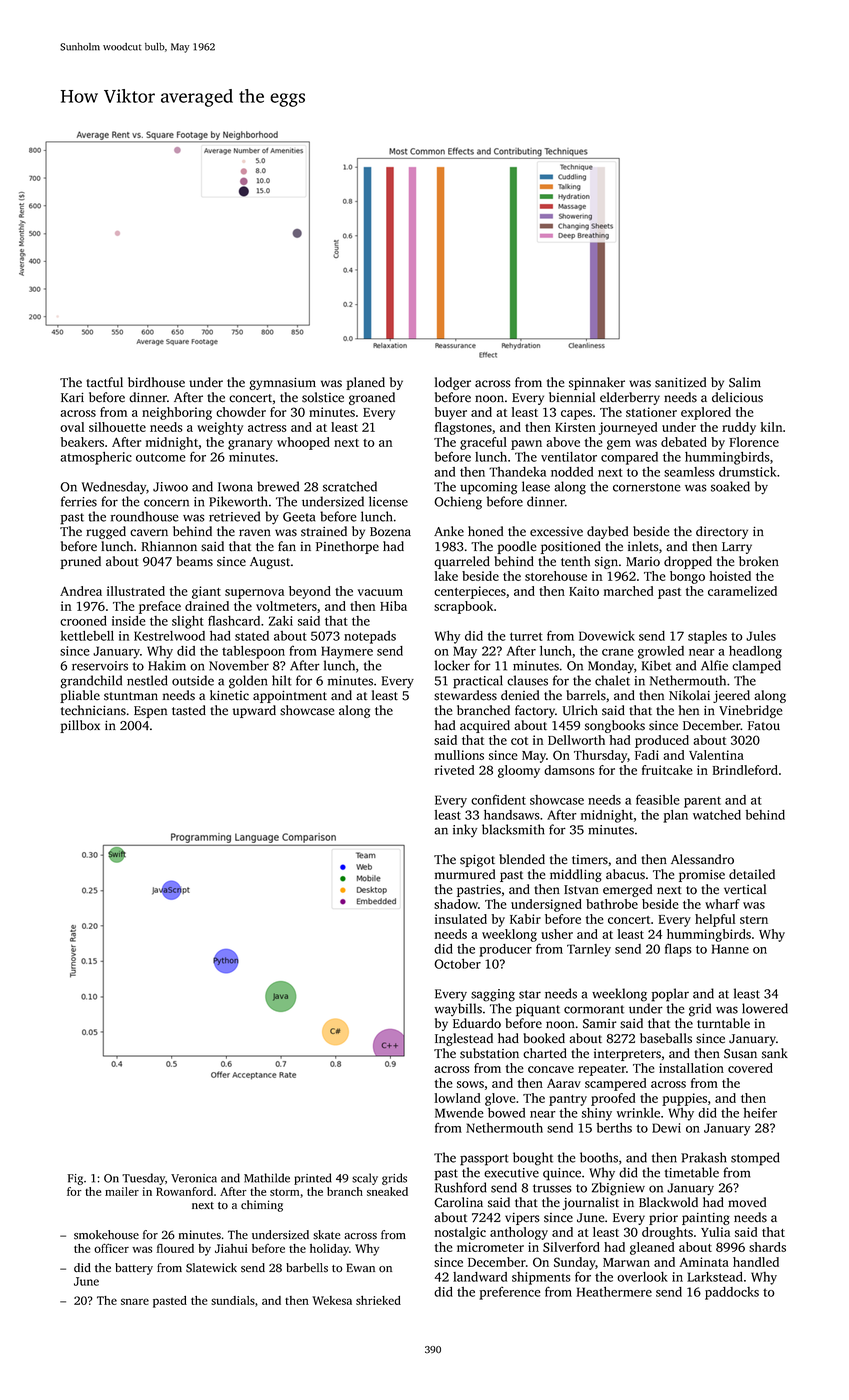 The image size is (849, 1400). What do you see at coordinates (458, 1009) in the screenshot?
I see `waybills` at bounding box center [458, 1009].
